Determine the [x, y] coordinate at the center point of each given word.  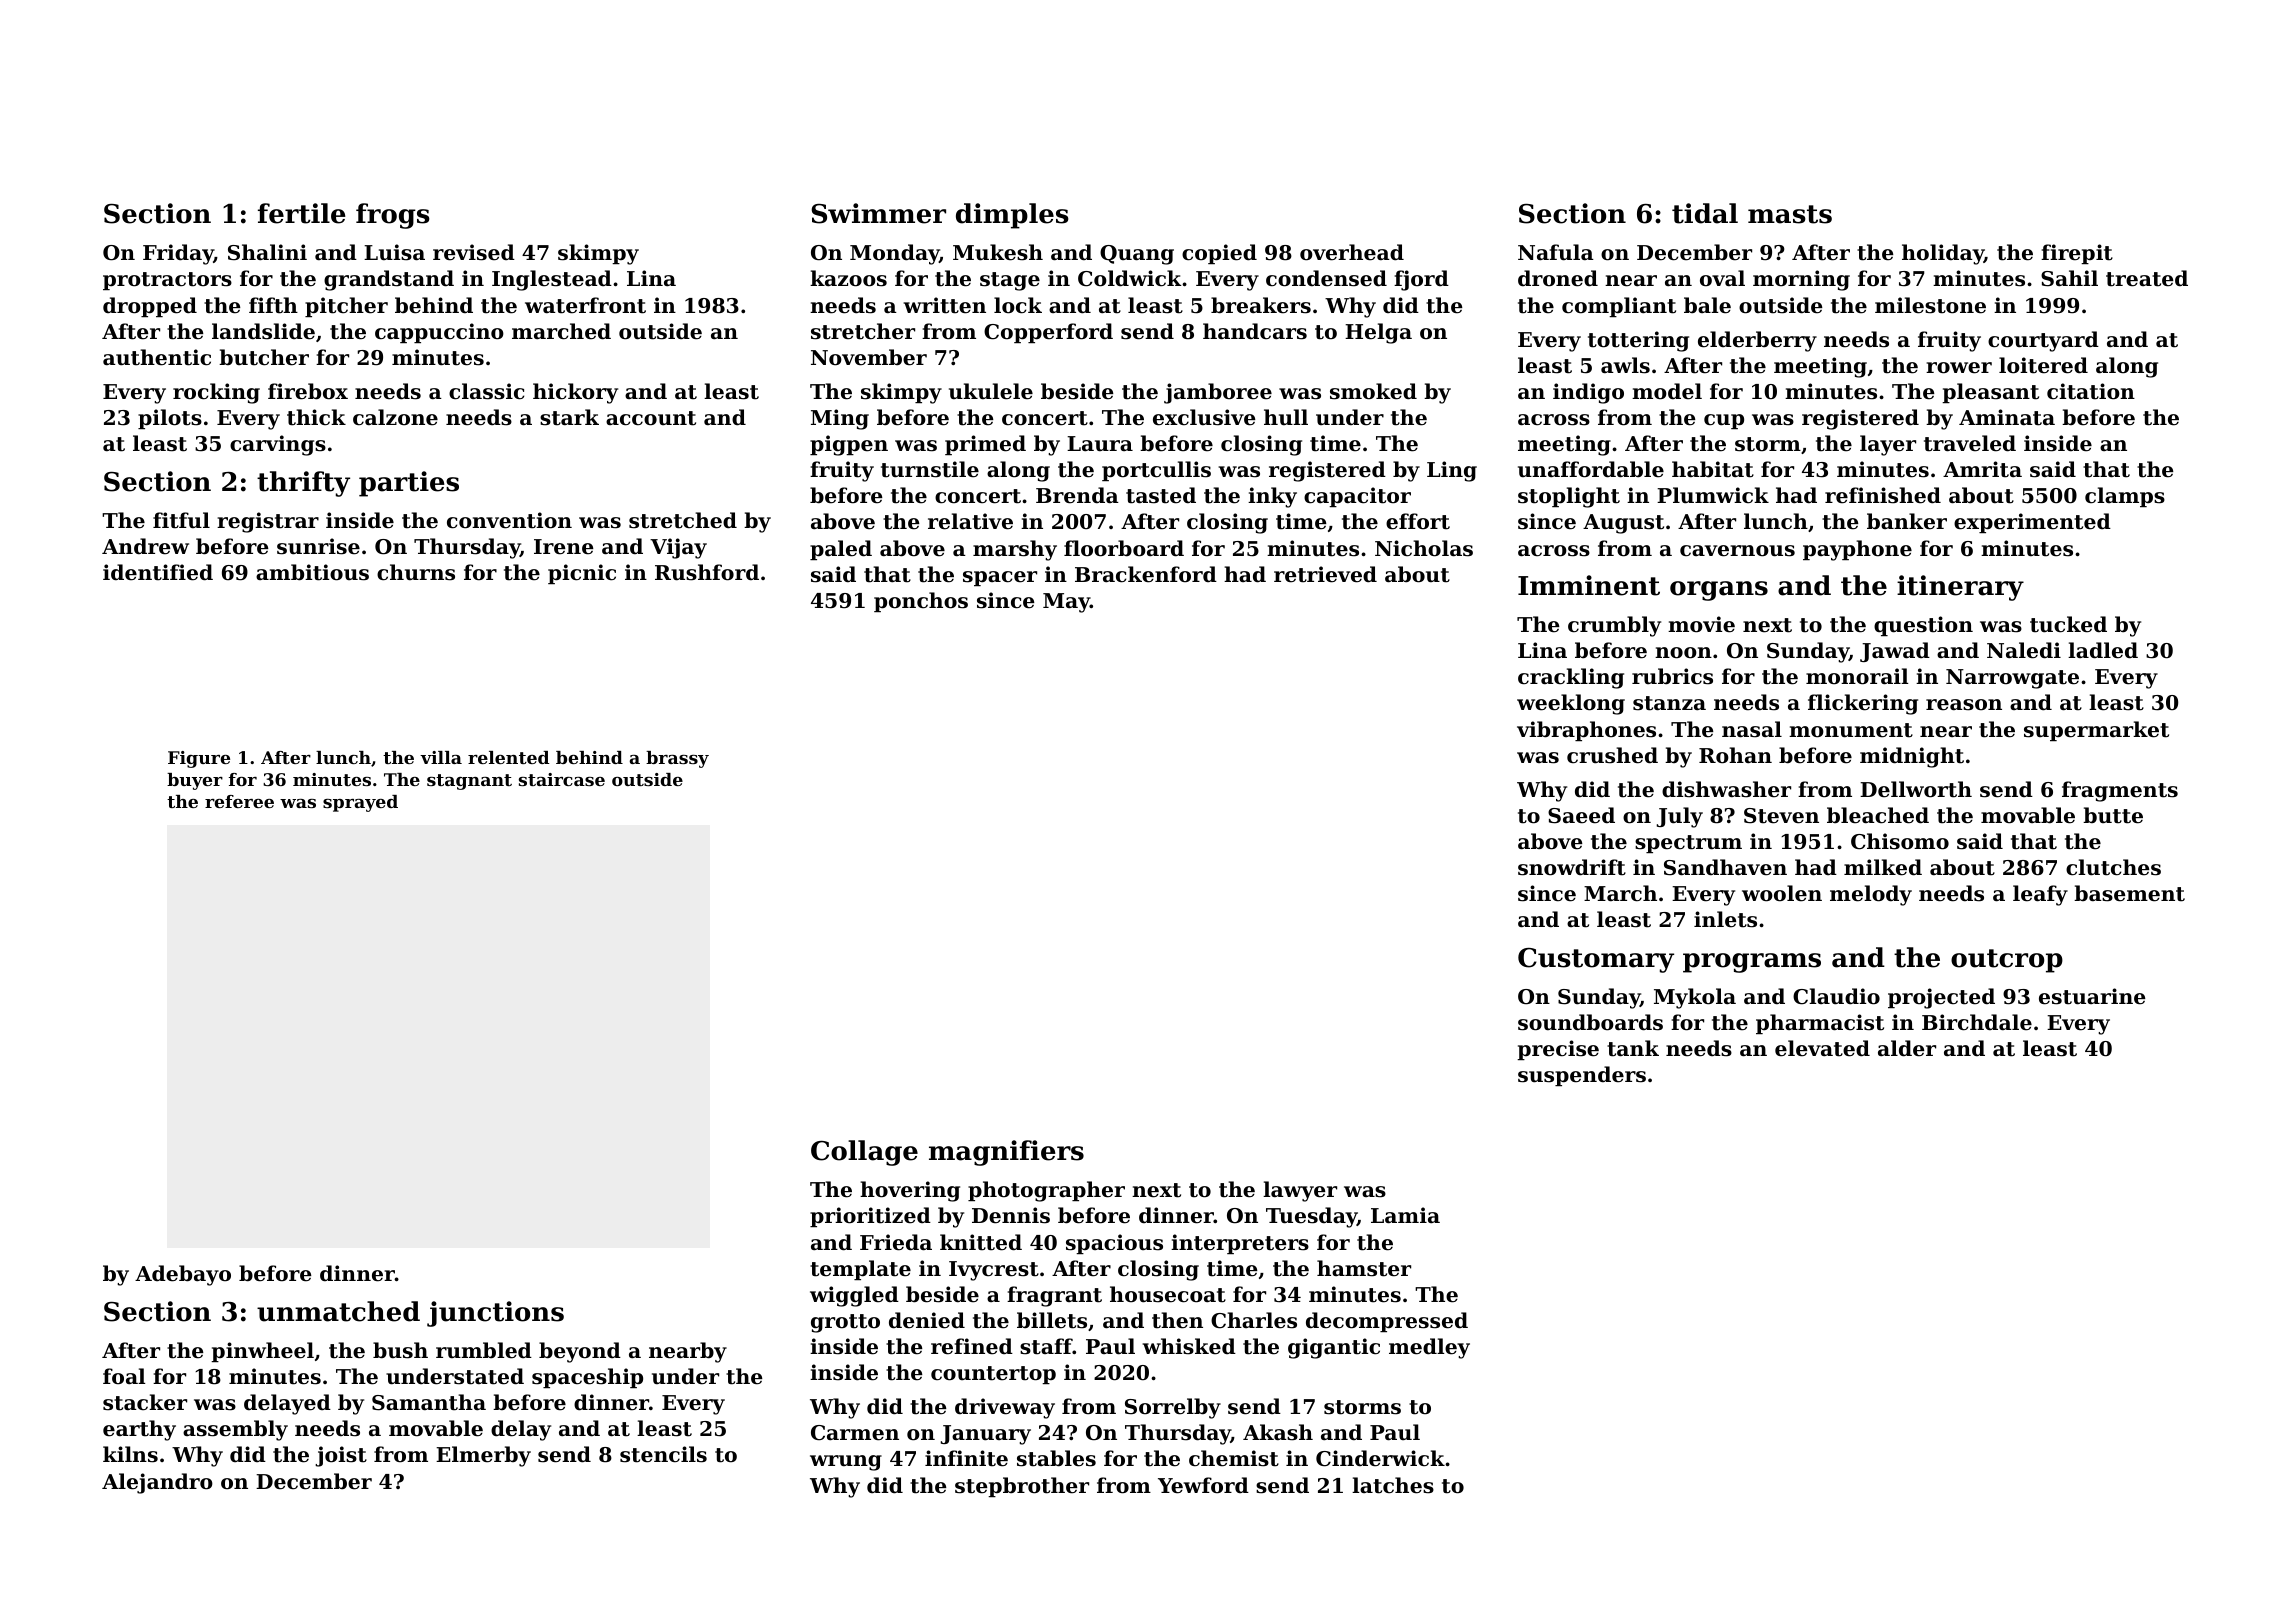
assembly [235, 1430]
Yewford [1203, 1485]
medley [1429, 1348]
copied [1219, 254]
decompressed [1387, 1322]
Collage [864, 1153]
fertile [302, 213]
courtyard [2043, 341]
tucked [2068, 624]
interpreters [1240, 1244]
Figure [199, 759]
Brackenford [1146, 574]
